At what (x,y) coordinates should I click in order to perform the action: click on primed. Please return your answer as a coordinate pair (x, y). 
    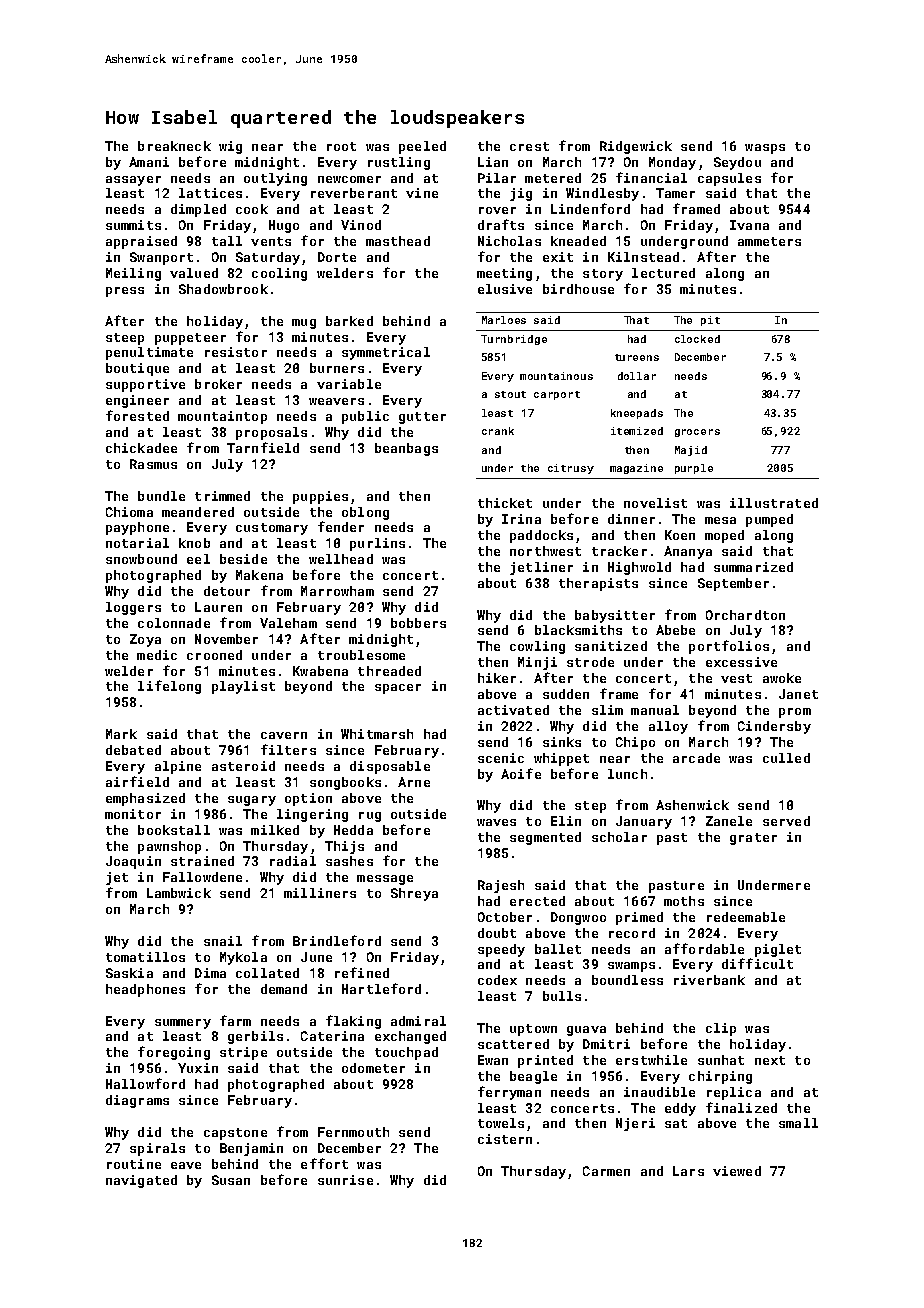
    Looking at the image, I should click on (639, 918).
